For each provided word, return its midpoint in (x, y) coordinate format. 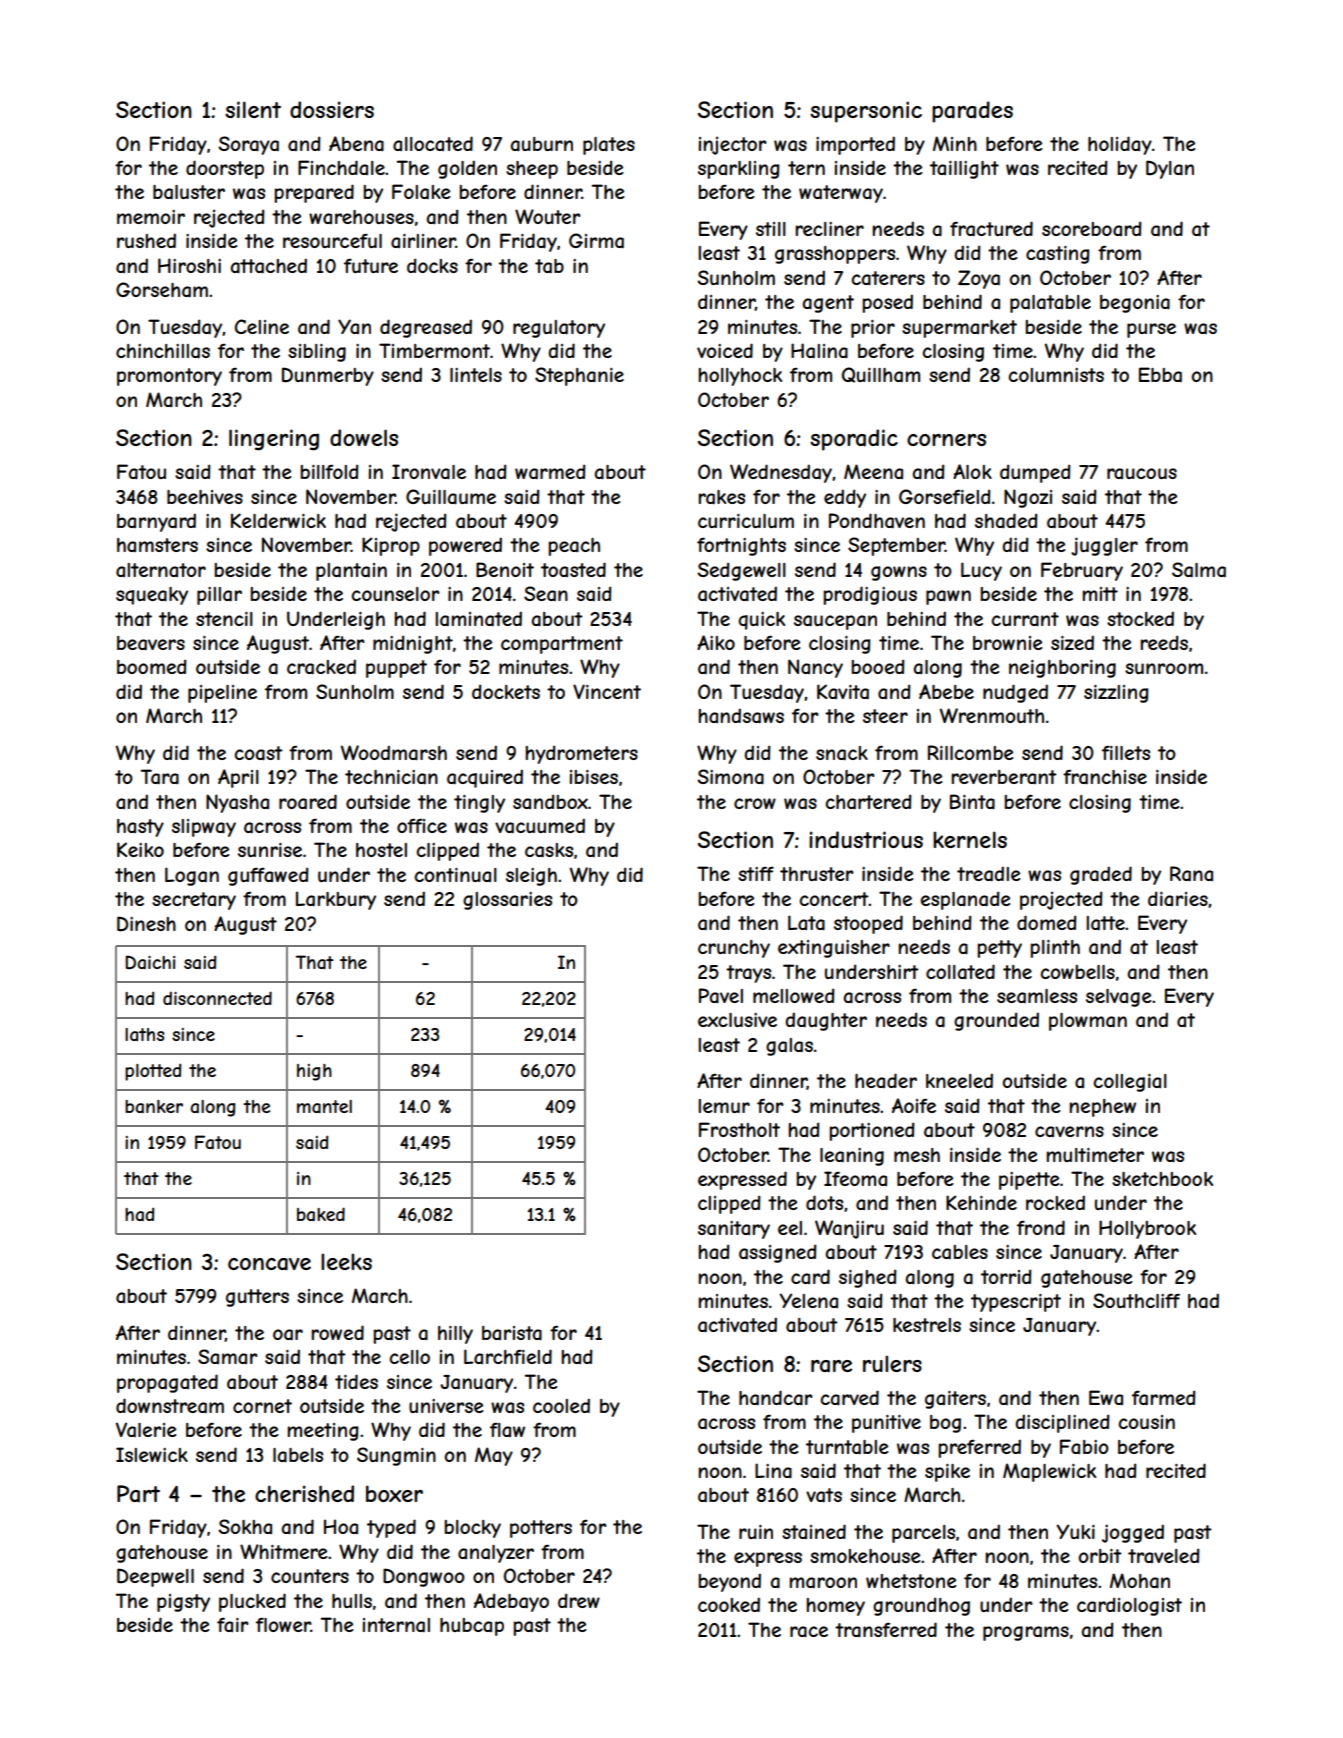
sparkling (739, 170)
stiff (756, 873)
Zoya (979, 279)
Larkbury (336, 900)
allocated (433, 143)
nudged (1015, 693)
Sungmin (396, 1456)
